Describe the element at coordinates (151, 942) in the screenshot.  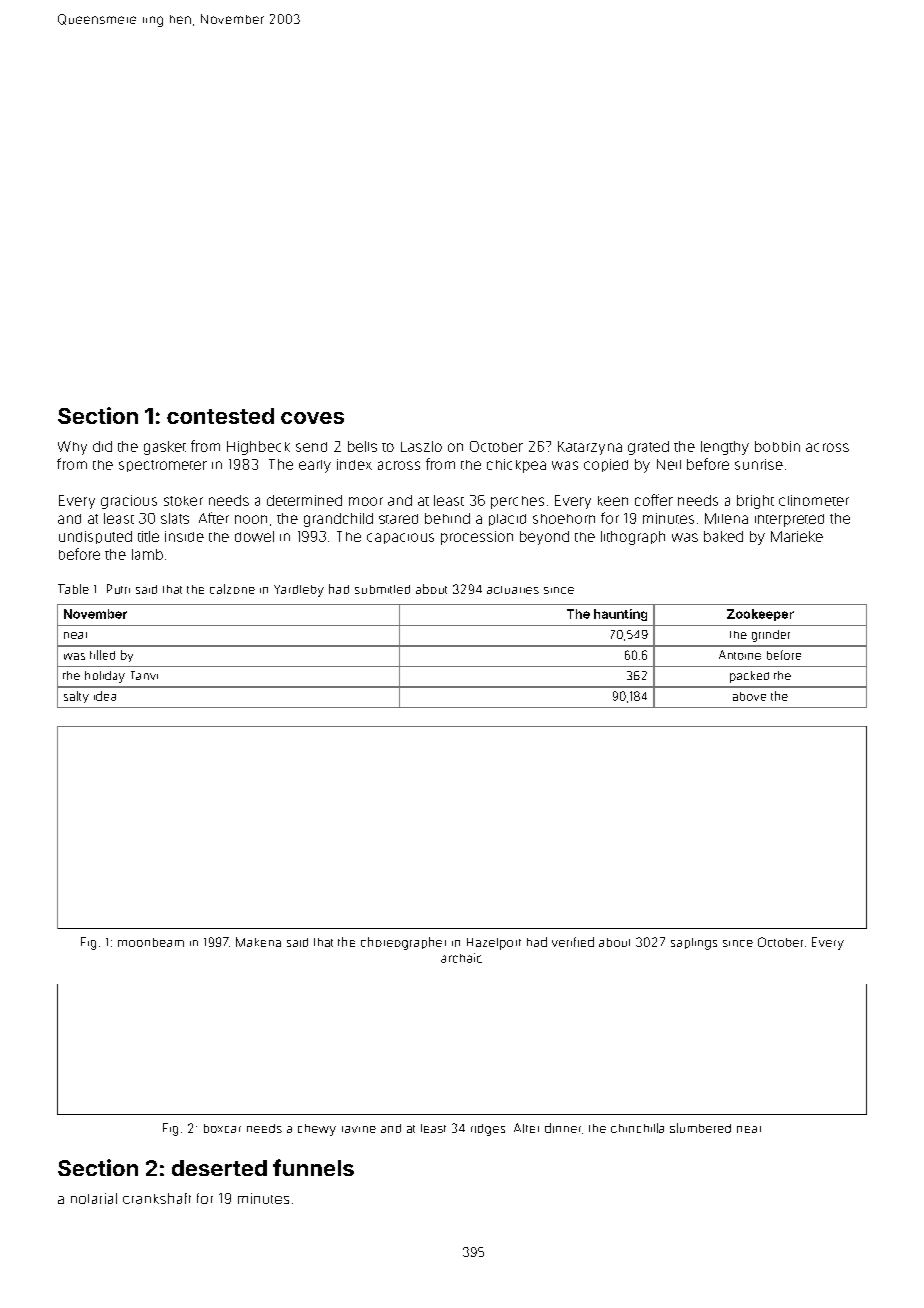
I see `moonbeam` at that location.
